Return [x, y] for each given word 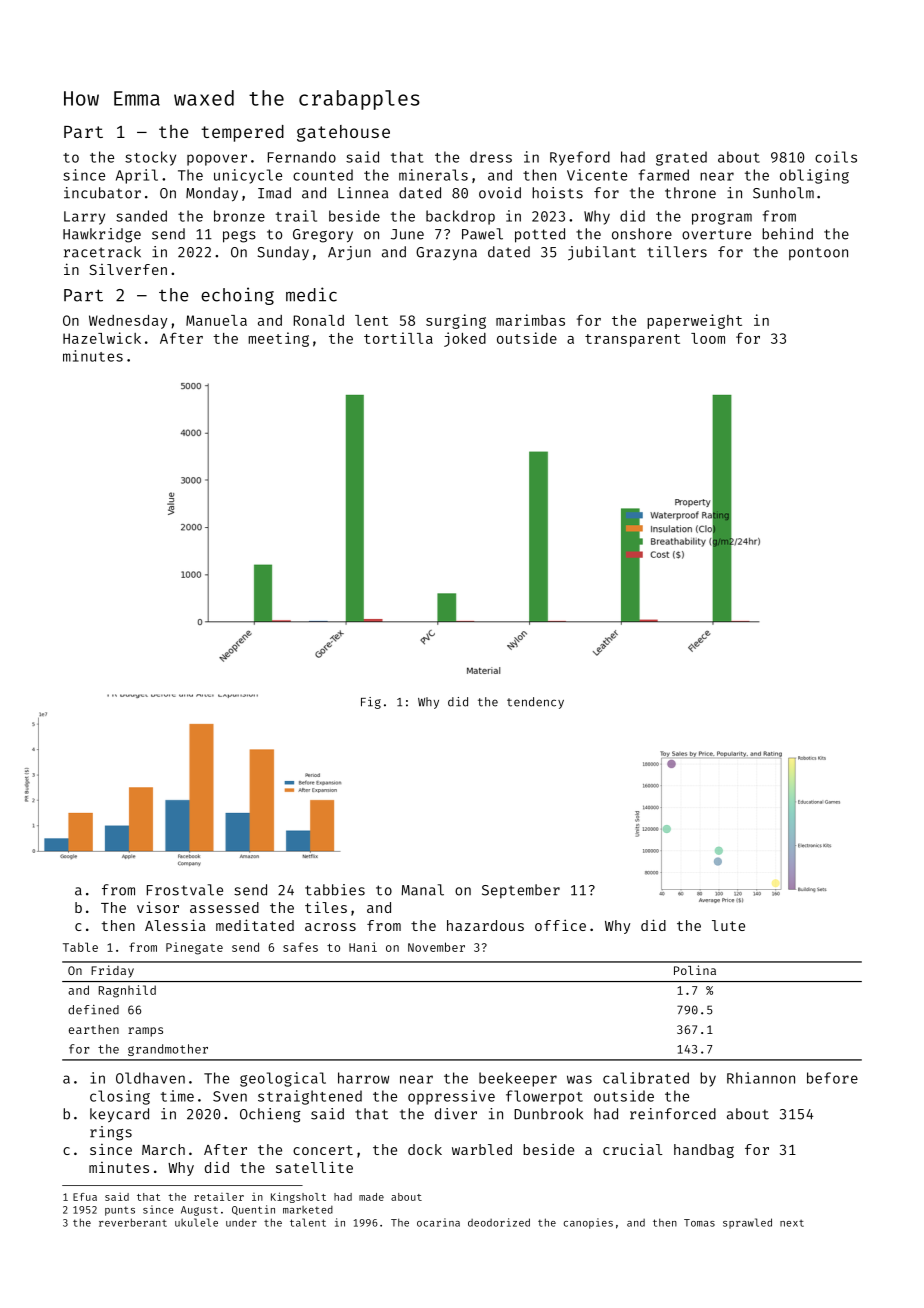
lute [728, 925]
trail [296, 216]
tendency [535, 703]
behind [787, 234]
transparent [632, 340]
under [241, 1223]
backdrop [460, 217]
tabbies [335, 890]
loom [708, 338]
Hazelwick [102, 338]
